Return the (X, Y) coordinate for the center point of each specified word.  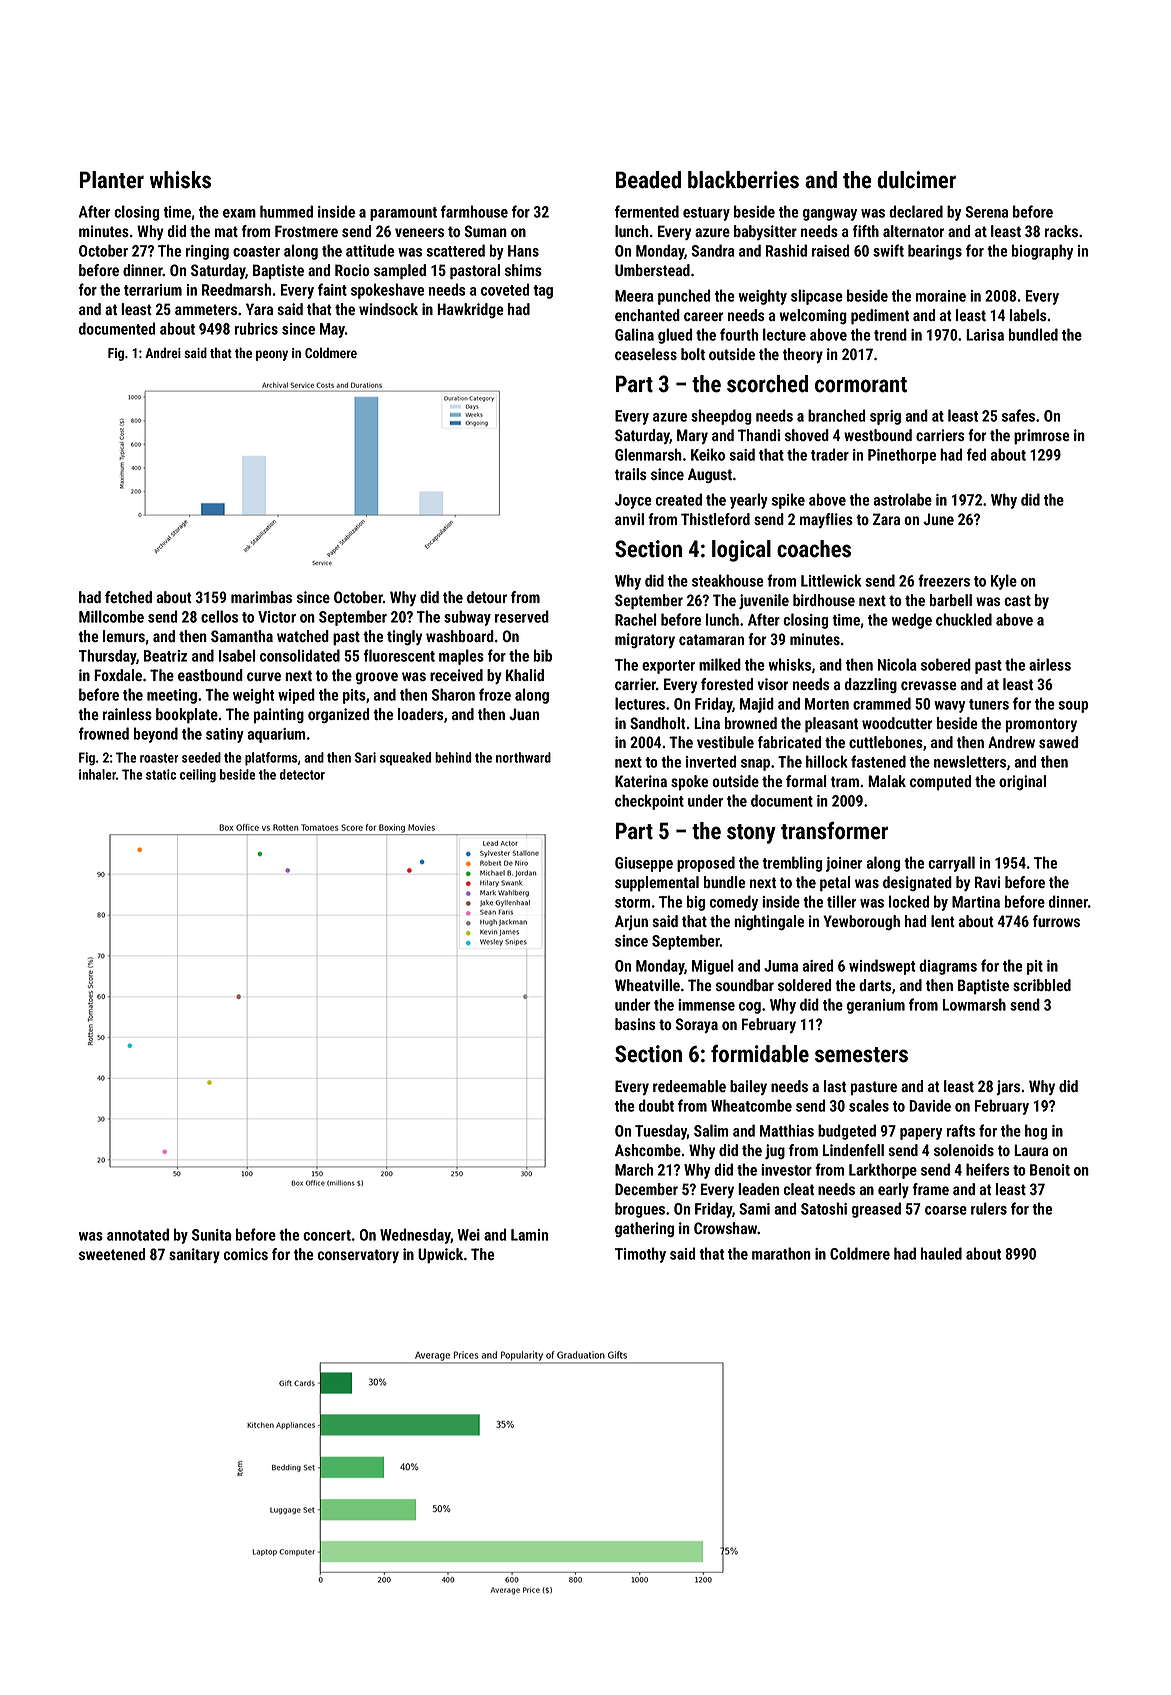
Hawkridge (470, 310)
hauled (941, 1253)
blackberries (743, 180)
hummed (286, 211)
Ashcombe (648, 1150)
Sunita (211, 1235)
